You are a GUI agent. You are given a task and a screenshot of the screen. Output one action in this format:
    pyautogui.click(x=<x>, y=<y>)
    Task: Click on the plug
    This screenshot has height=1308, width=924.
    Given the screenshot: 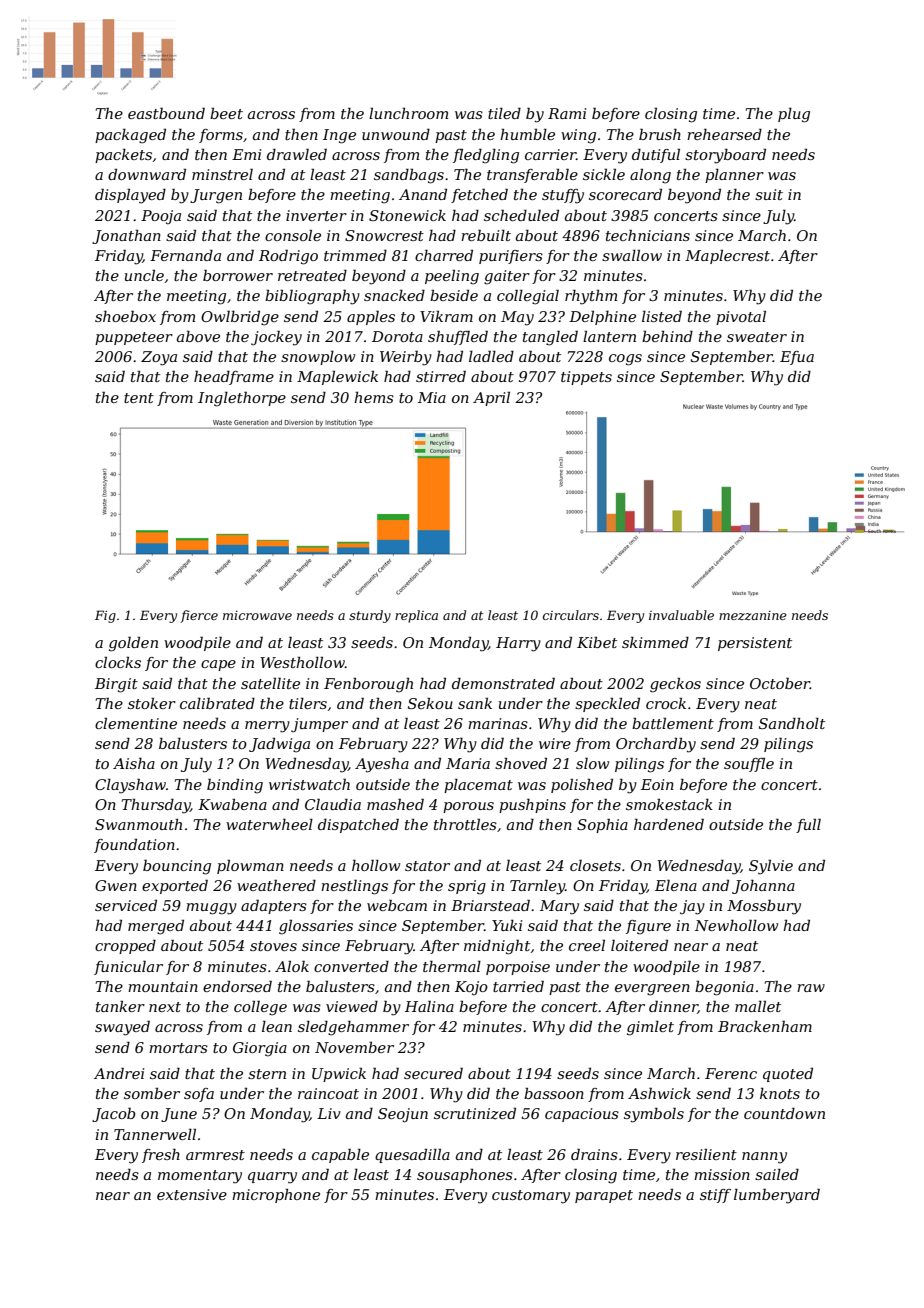 What is the action you would take?
    pyautogui.click(x=794, y=115)
